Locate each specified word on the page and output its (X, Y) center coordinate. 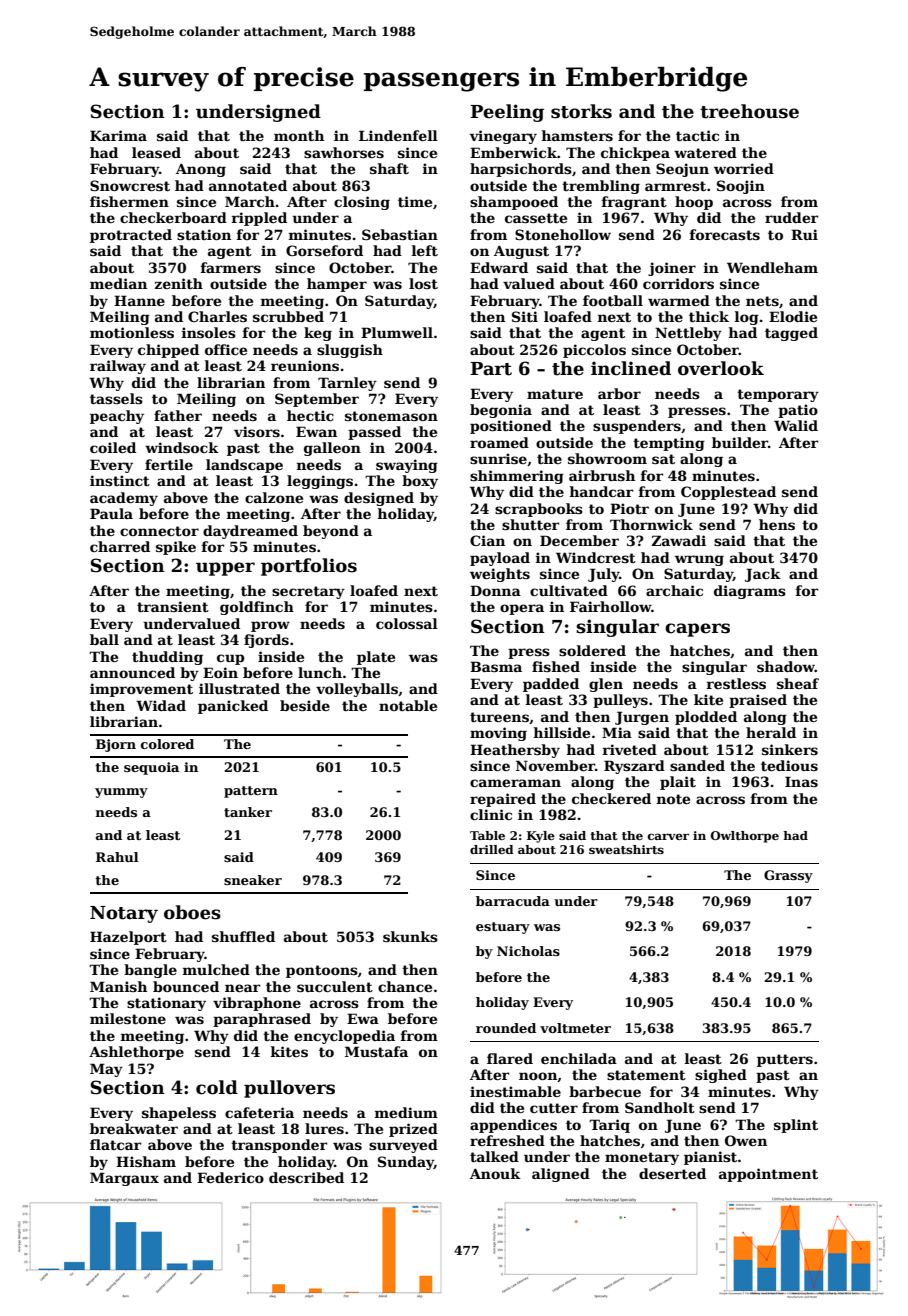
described (306, 1177)
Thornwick (651, 524)
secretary (308, 592)
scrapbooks (539, 510)
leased (156, 152)
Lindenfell (398, 135)
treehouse (749, 111)
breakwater (134, 1128)
